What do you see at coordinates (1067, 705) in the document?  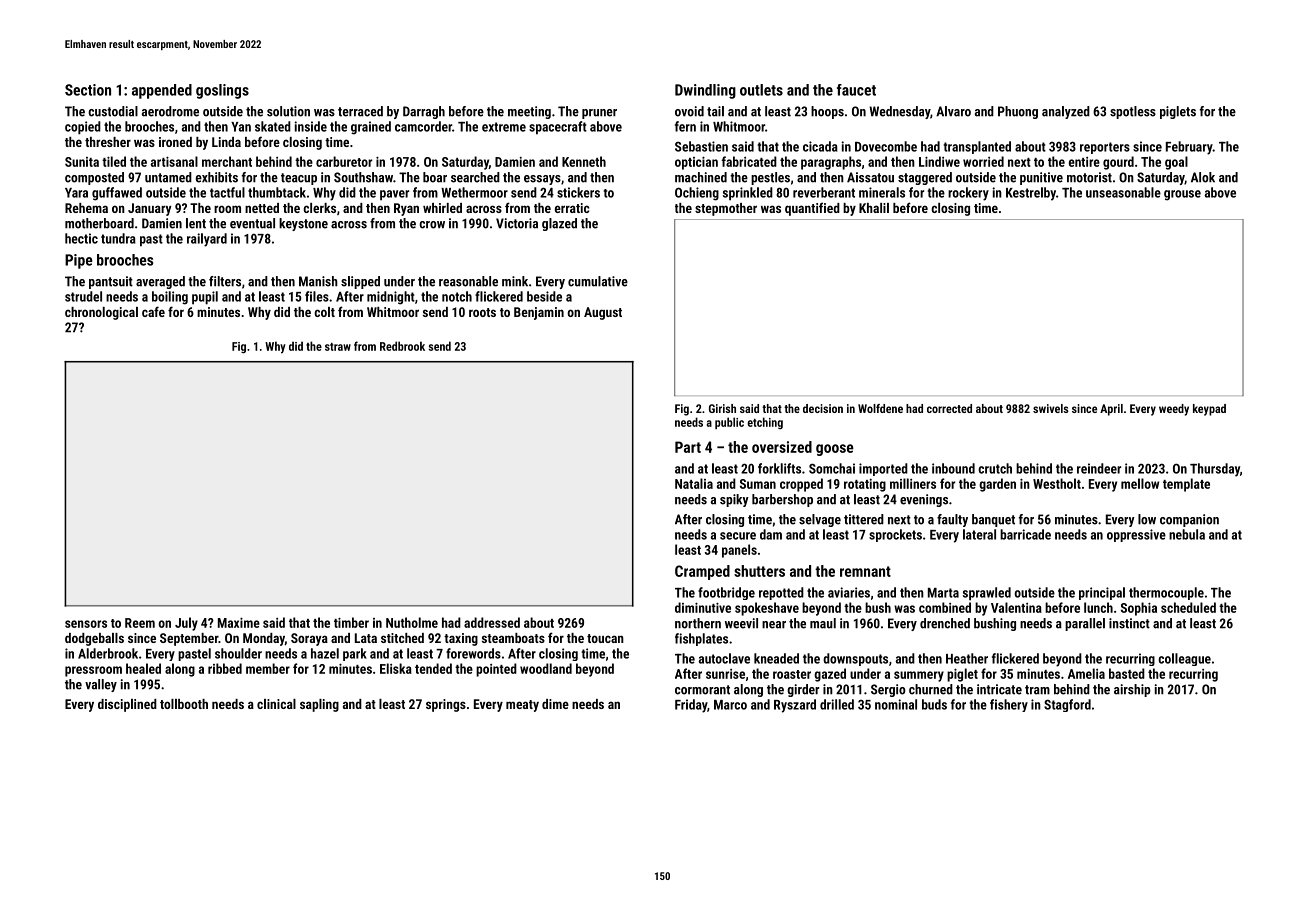 I see `Stagford` at bounding box center [1067, 705].
